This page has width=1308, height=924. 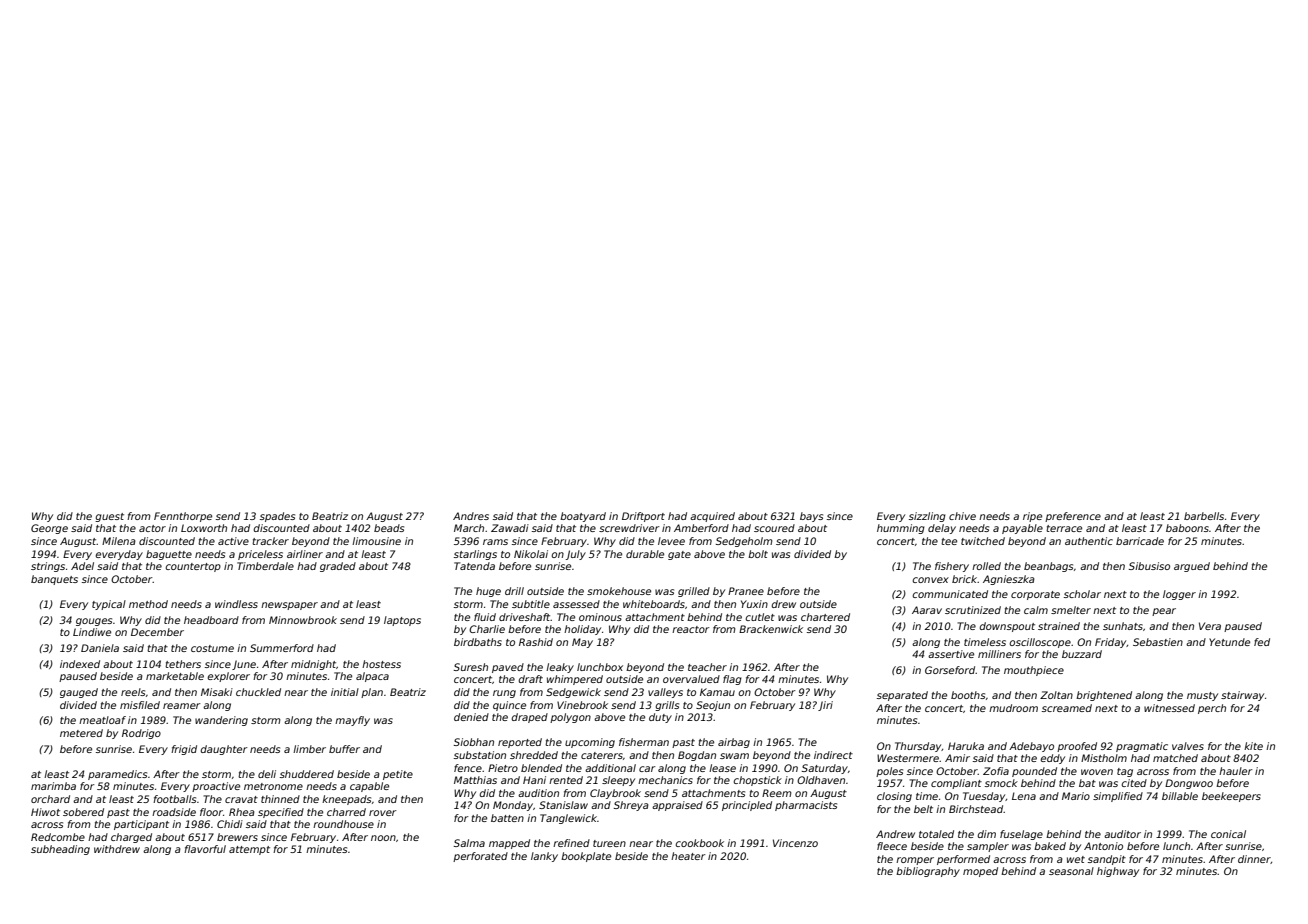 What do you see at coordinates (343, 824) in the page?
I see `roundhouse` at bounding box center [343, 824].
